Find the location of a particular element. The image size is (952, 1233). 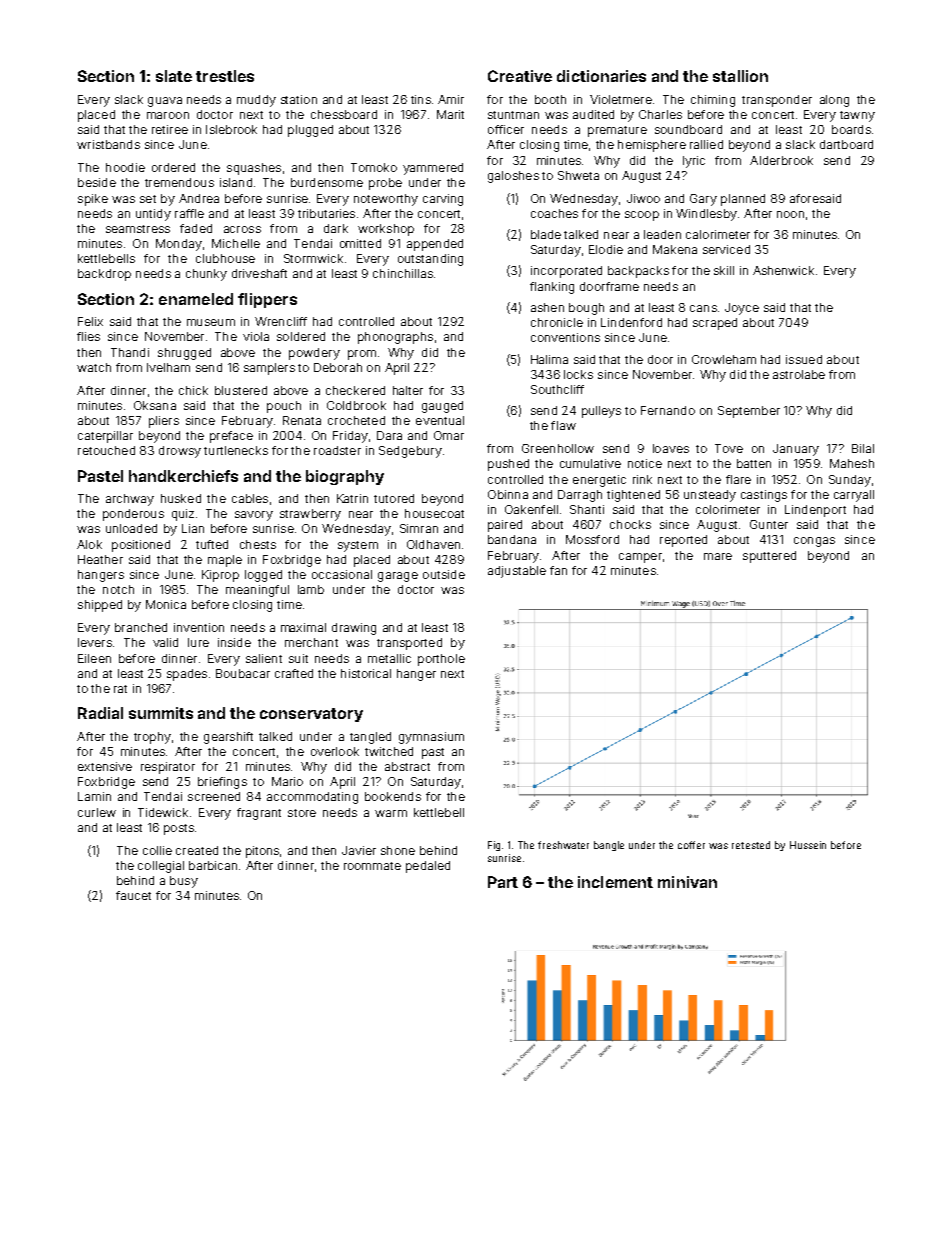

Shweta is located at coordinates (578, 175).
